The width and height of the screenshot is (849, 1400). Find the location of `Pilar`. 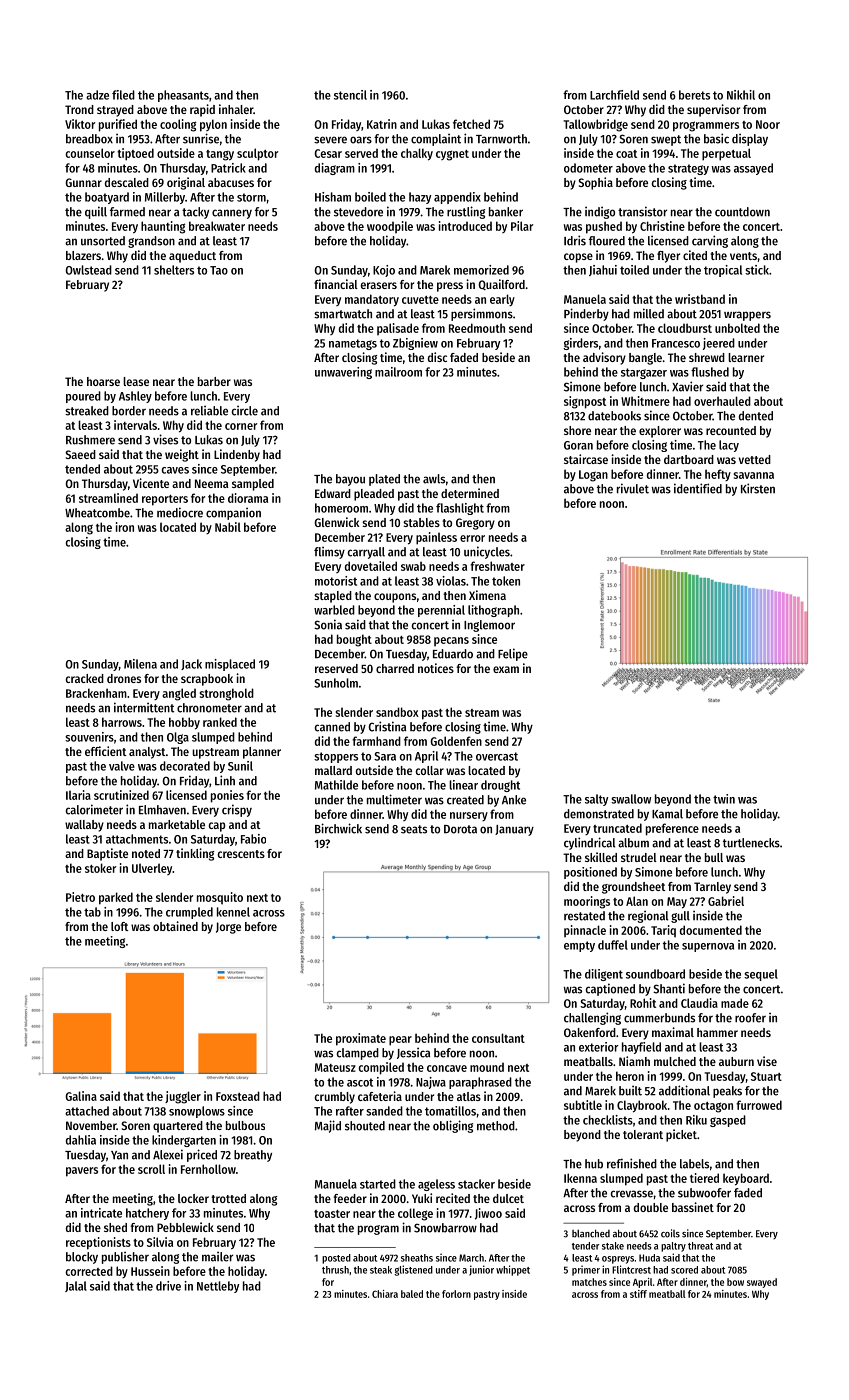

Pilar is located at coordinates (522, 226).
